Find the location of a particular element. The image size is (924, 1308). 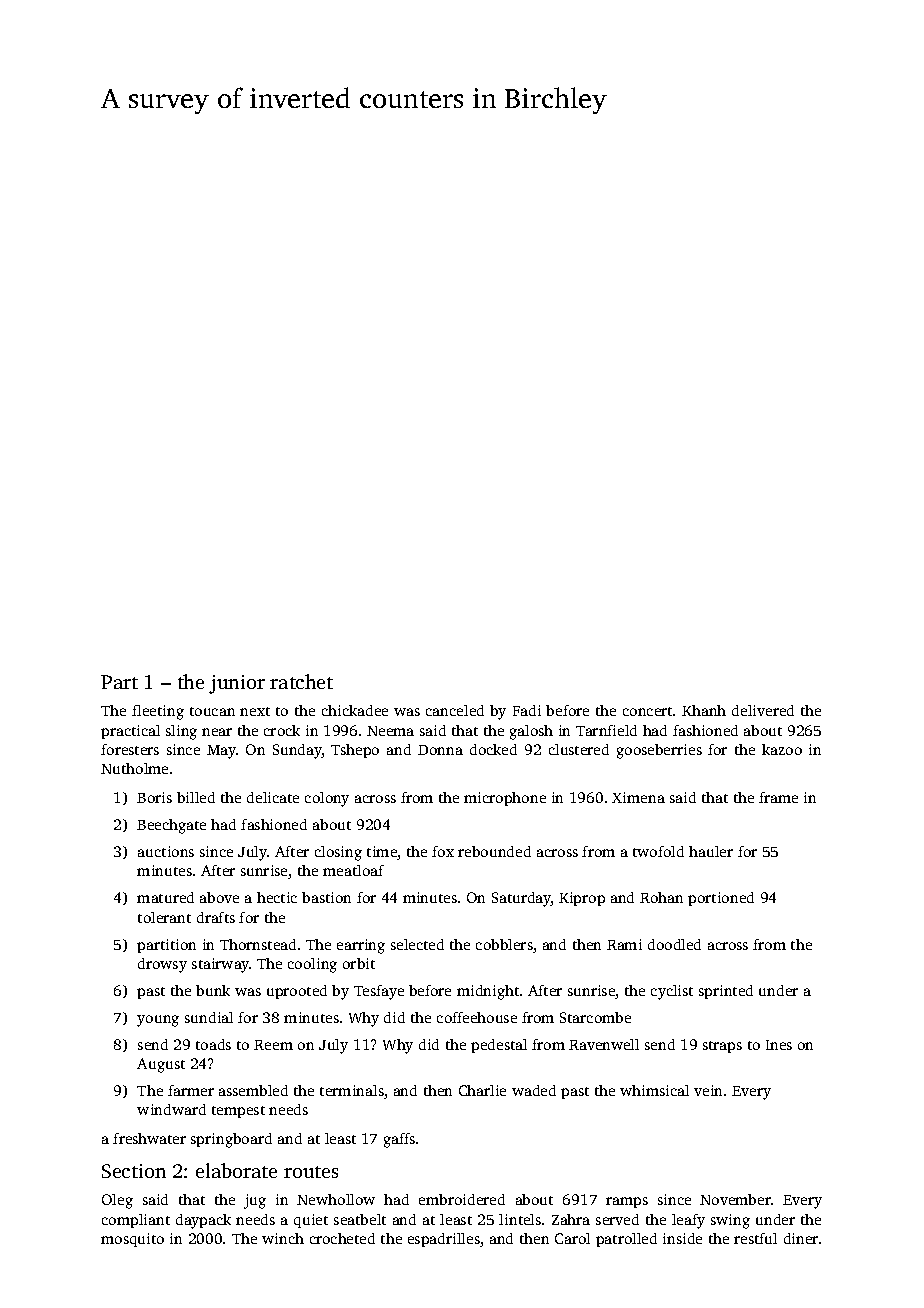

freshwater is located at coordinates (149, 1138).
